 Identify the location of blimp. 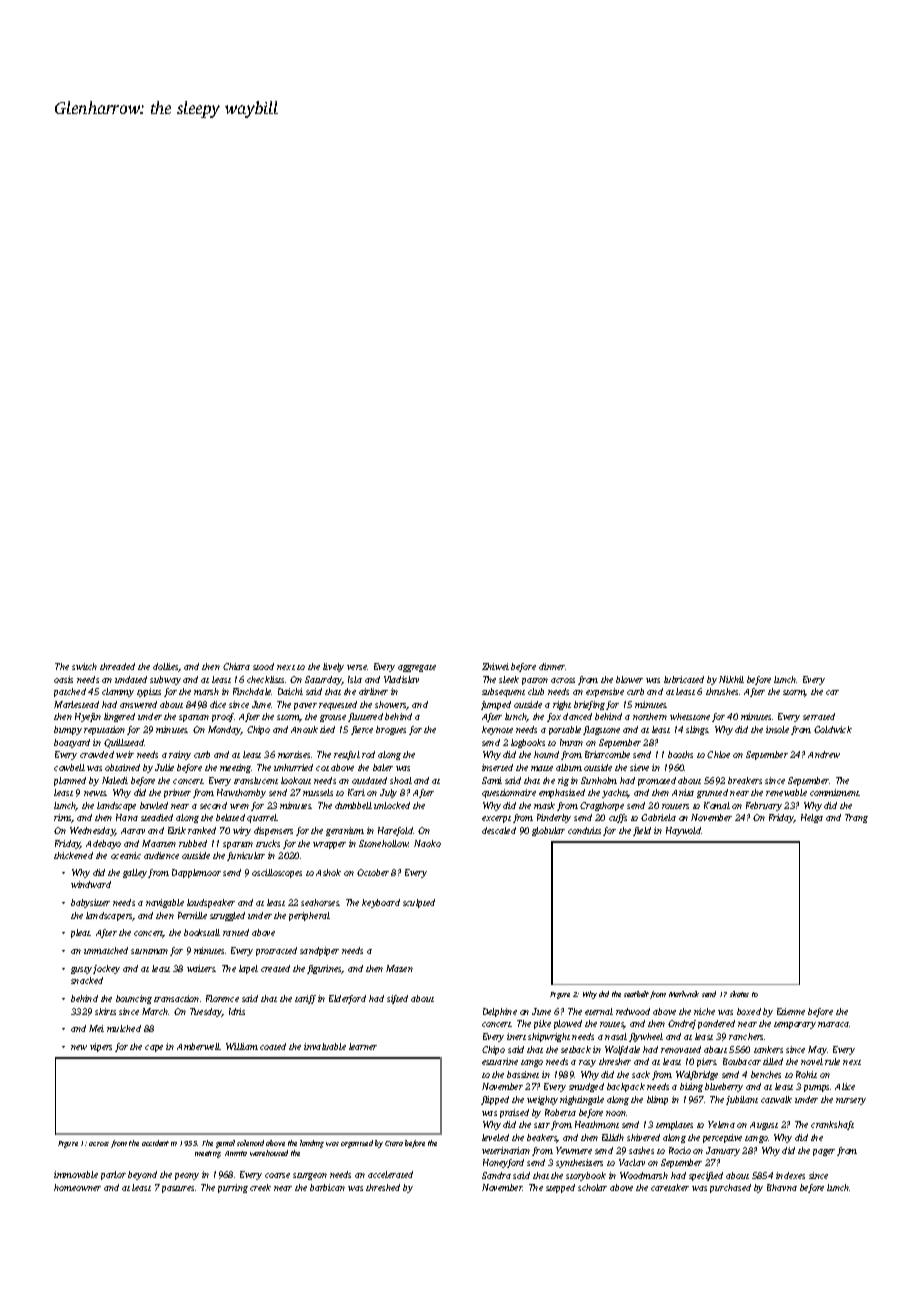
(657, 1100).
